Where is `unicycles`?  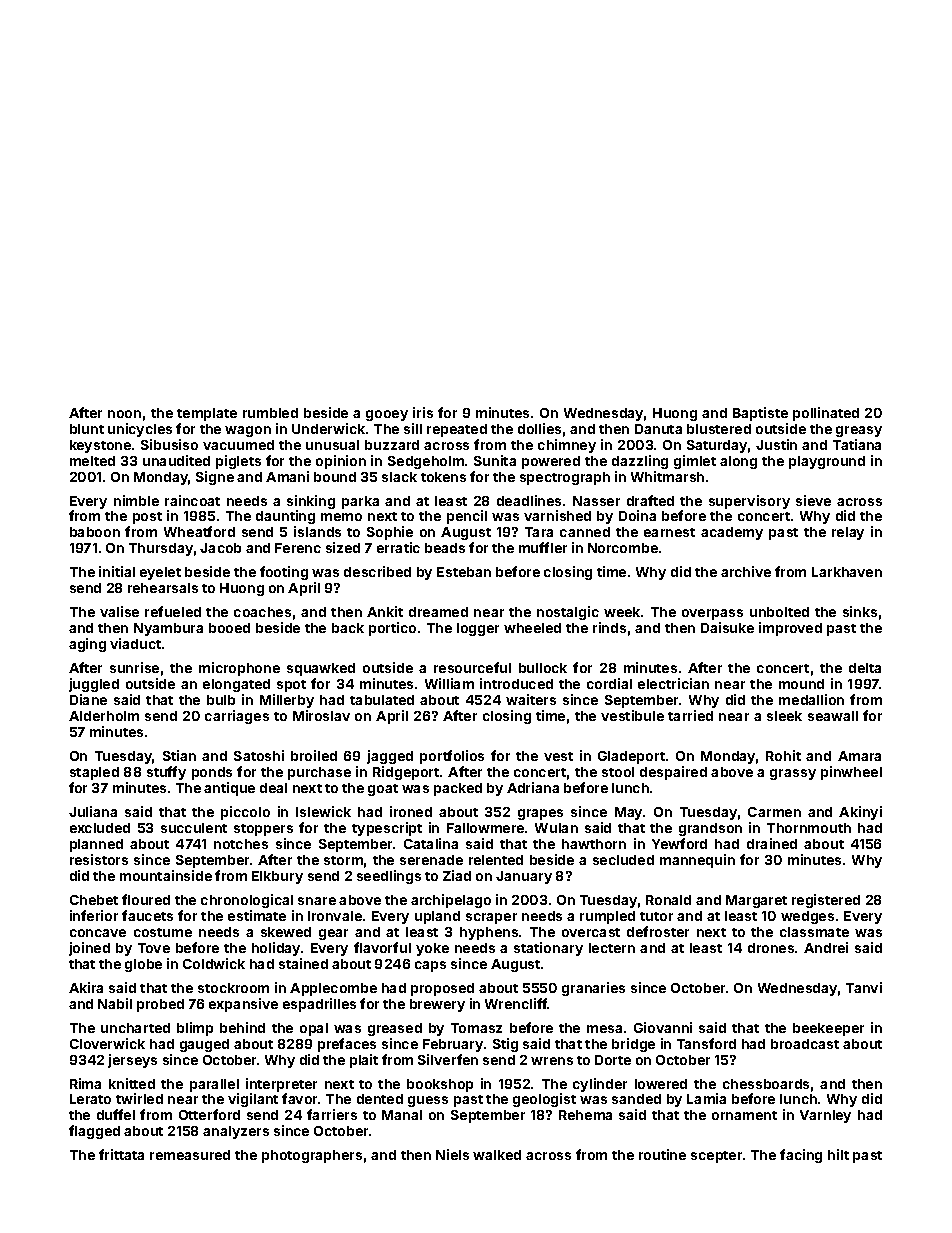 unicycles is located at coordinates (140, 430).
